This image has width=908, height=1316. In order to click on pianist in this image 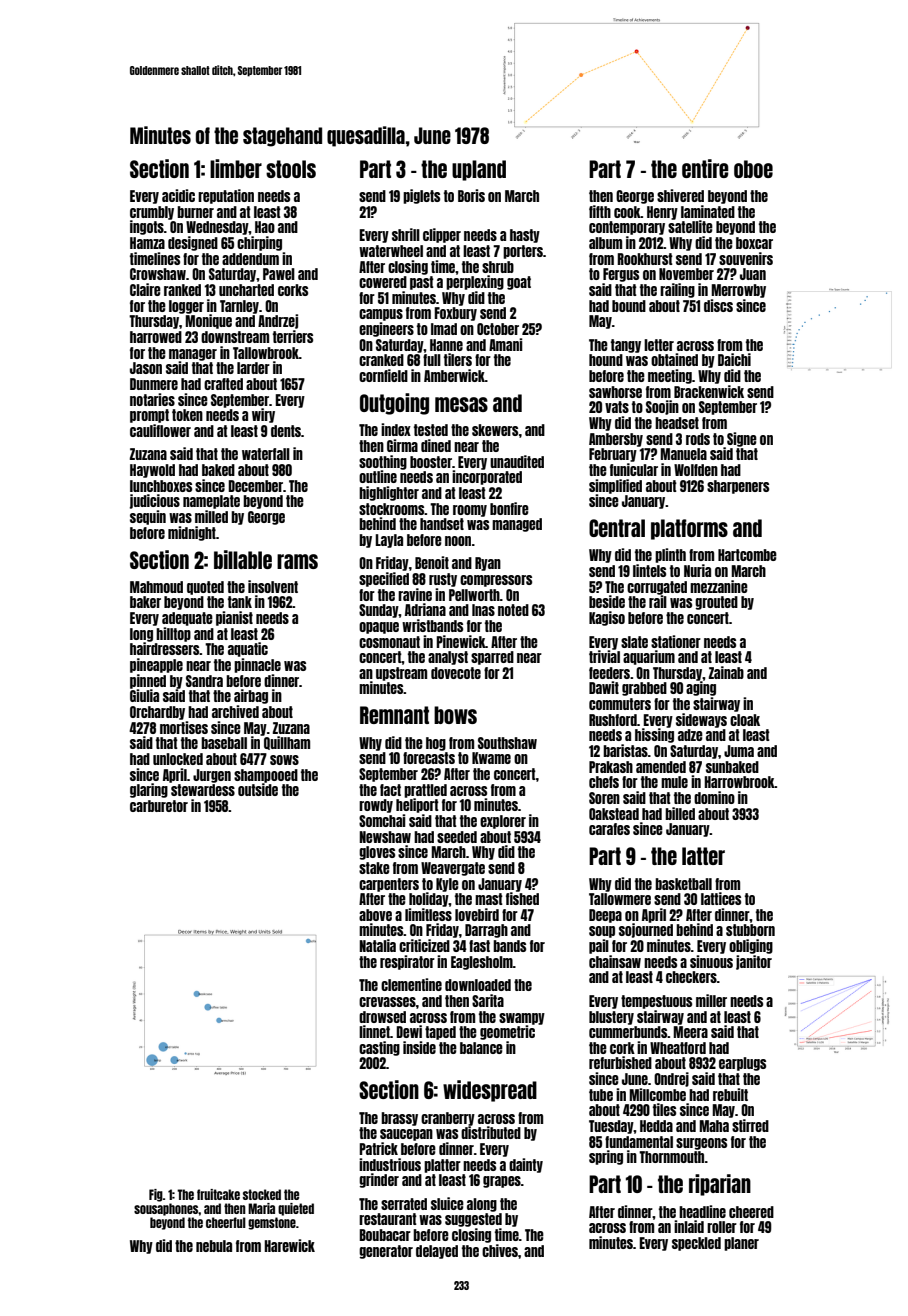, I will do `click(234, 618)`.
